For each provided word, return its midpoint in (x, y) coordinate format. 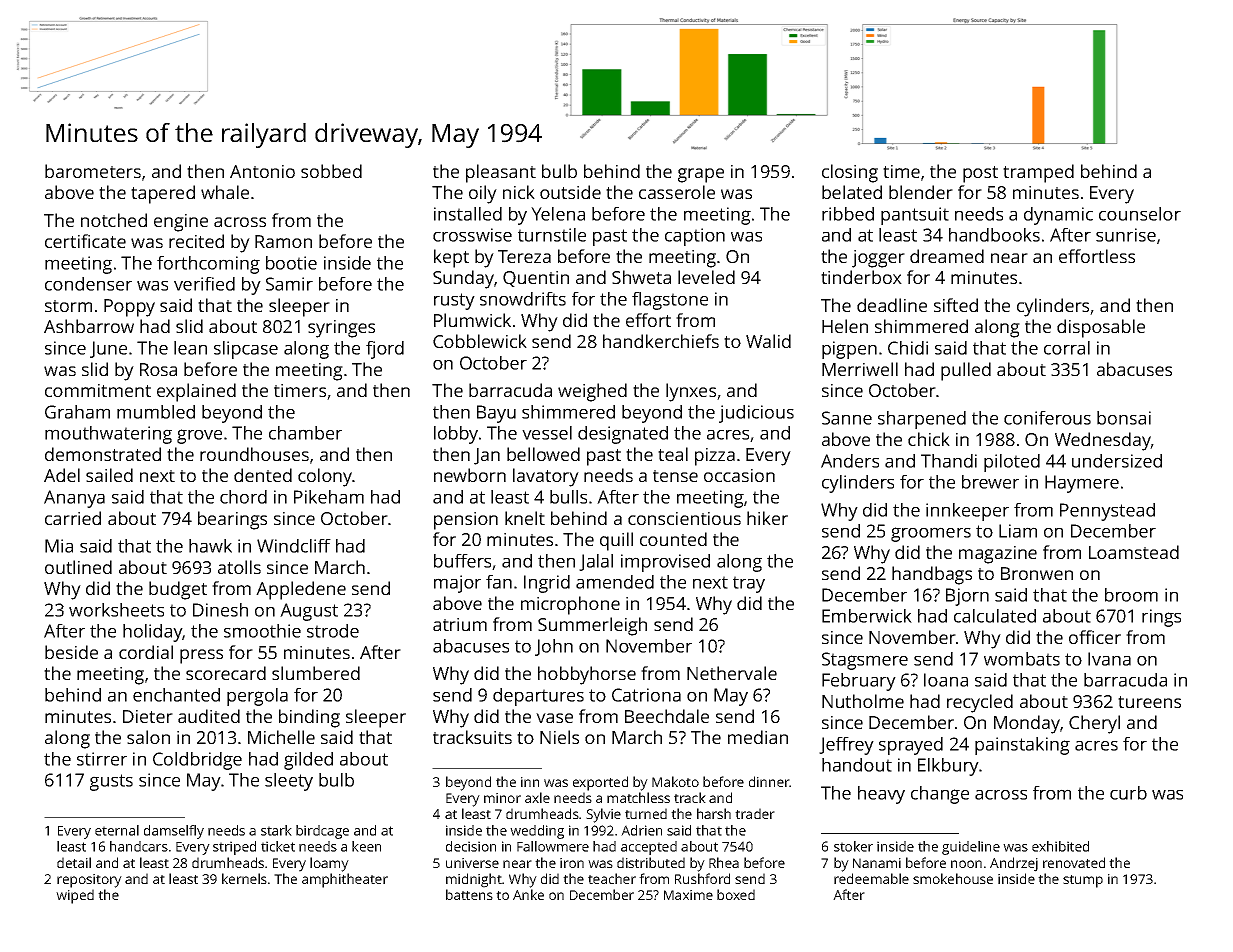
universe (472, 863)
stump (1083, 881)
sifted (956, 305)
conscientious (684, 518)
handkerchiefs (661, 341)
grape (701, 175)
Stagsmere (865, 661)
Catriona (646, 695)
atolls (239, 567)
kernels (244, 878)
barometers (93, 171)
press (201, 656)
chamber (305, 433)
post (980, 174)
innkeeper (967, 512)
